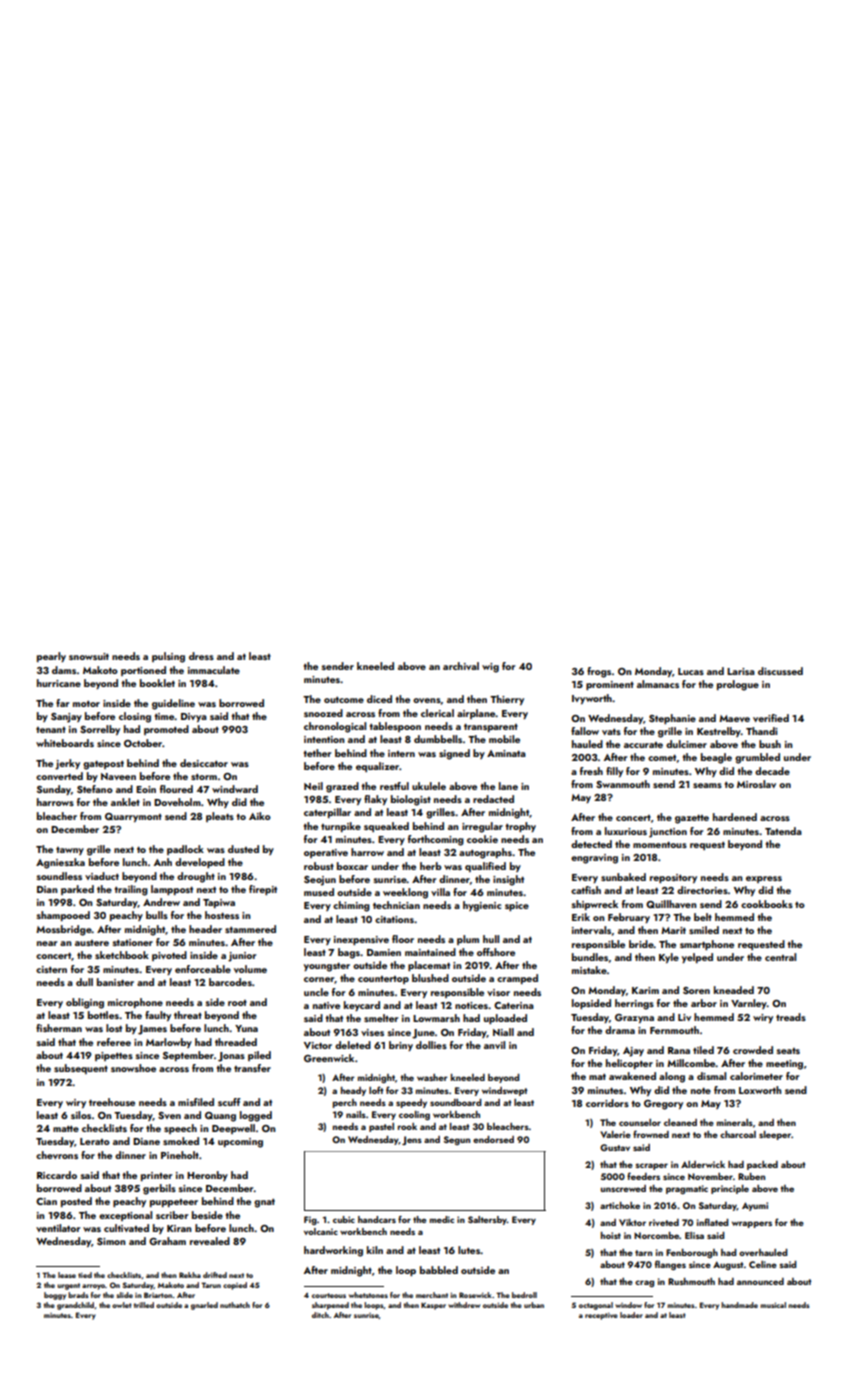 This page has height=1400, width=849. I want to click on pearly, so click(51, 657).
